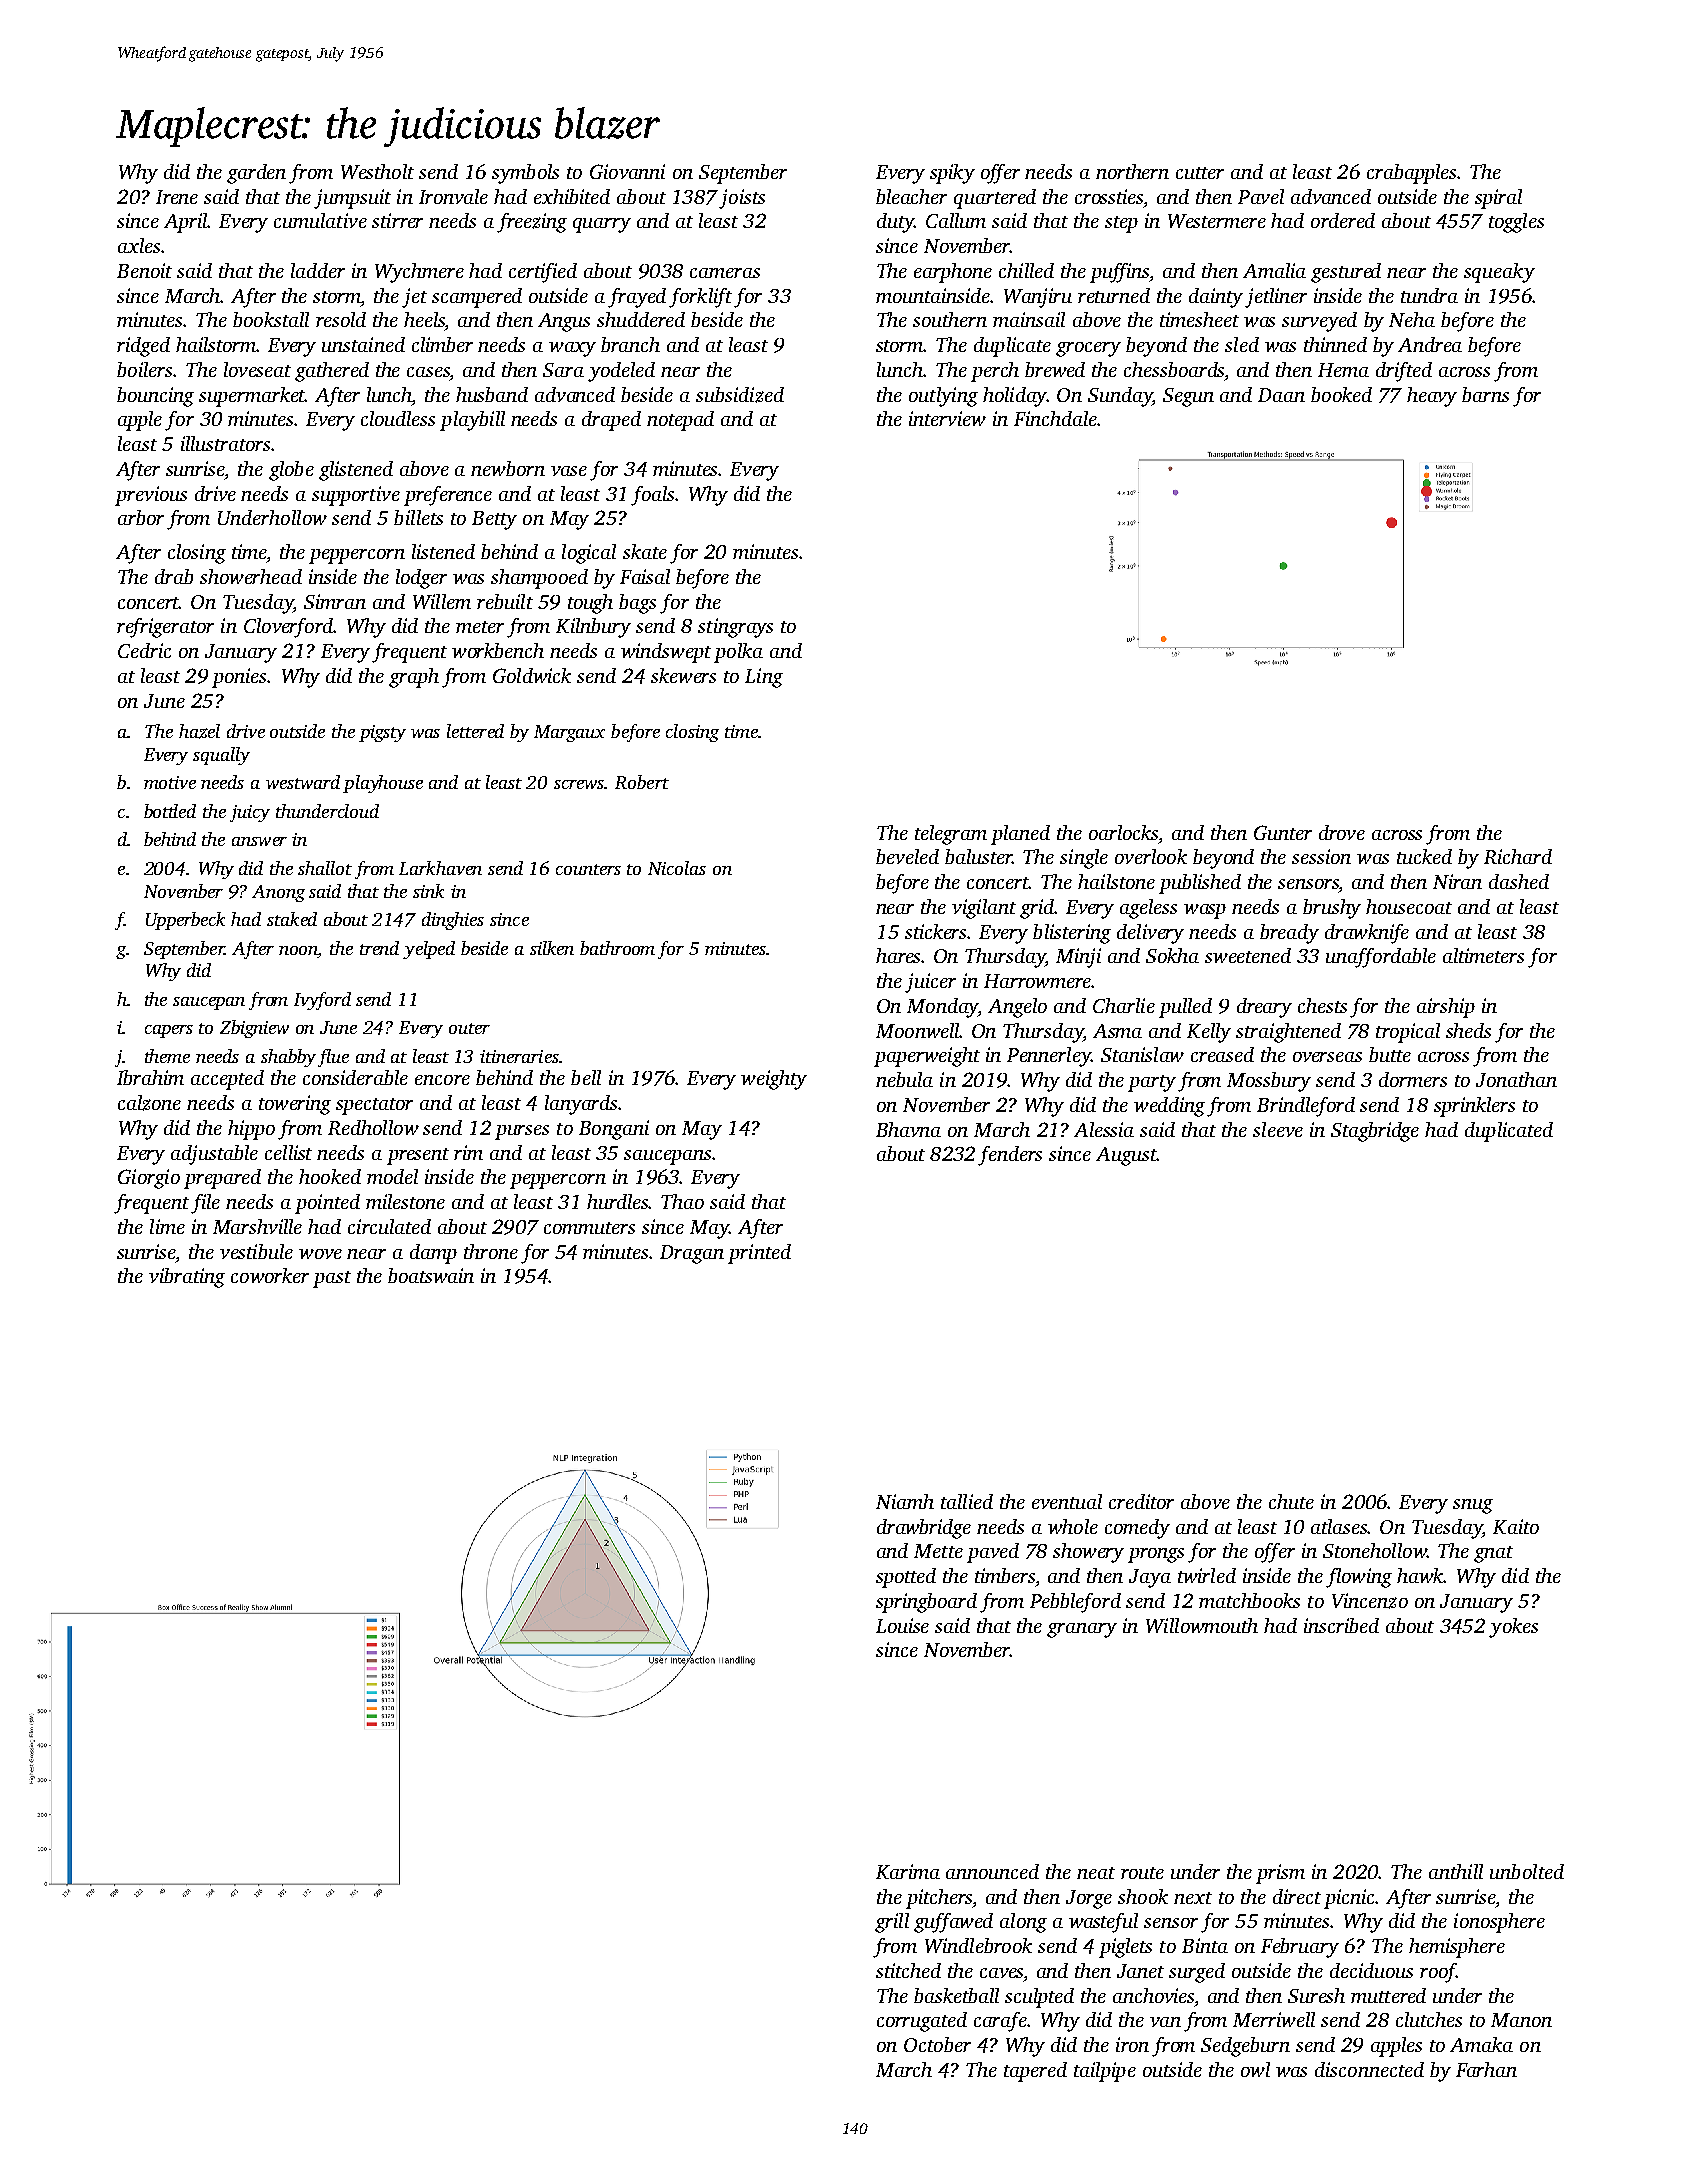 This page has height=2178, width=1683. I want to click on sink, so click(428, 891).
